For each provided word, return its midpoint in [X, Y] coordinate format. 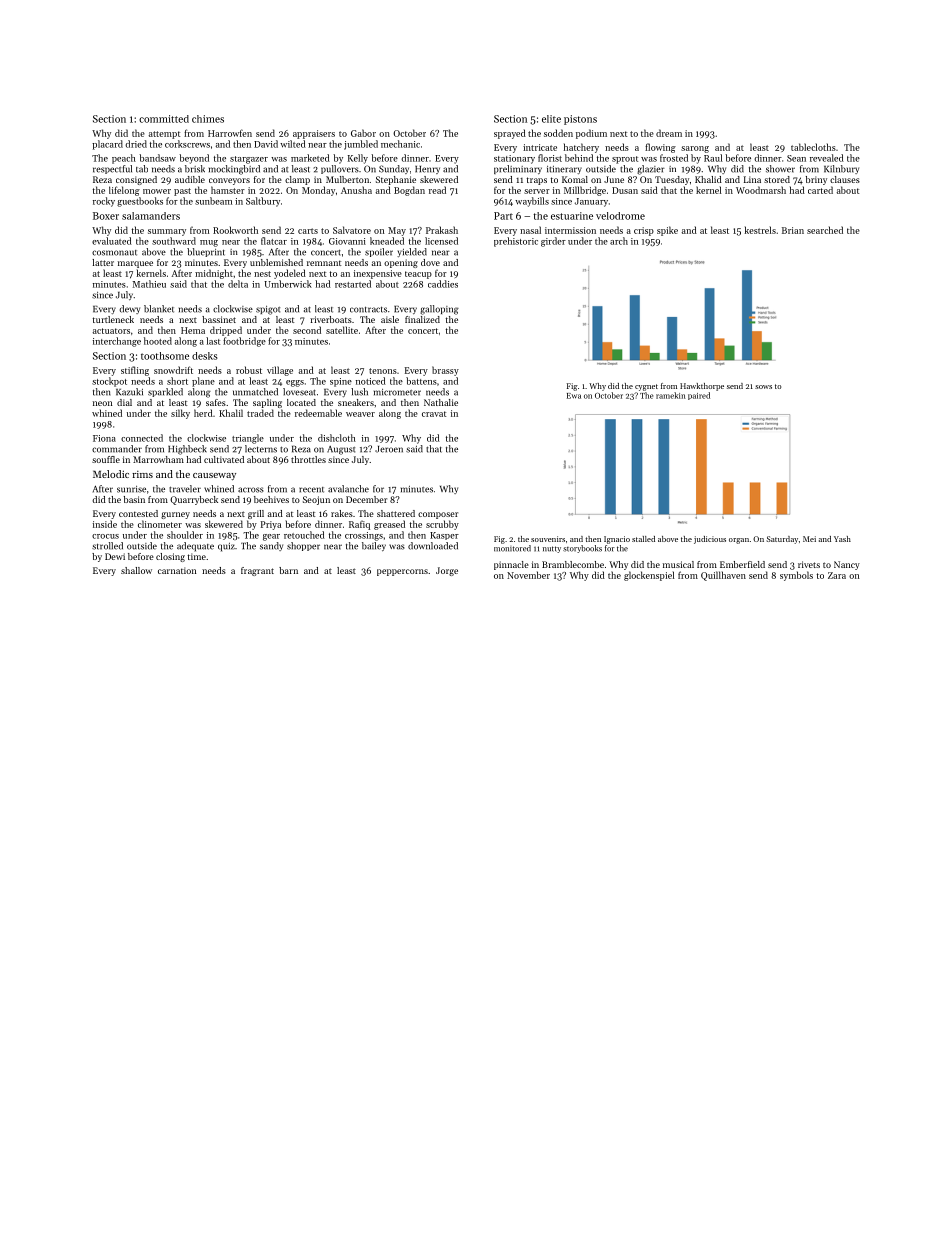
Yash [842, 539]
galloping [439, 310]
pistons [580, 120]
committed [164, 119]
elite [551, 119]
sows [763, 387]
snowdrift [173, 370]
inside [105, 524]
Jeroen [389, 449]
